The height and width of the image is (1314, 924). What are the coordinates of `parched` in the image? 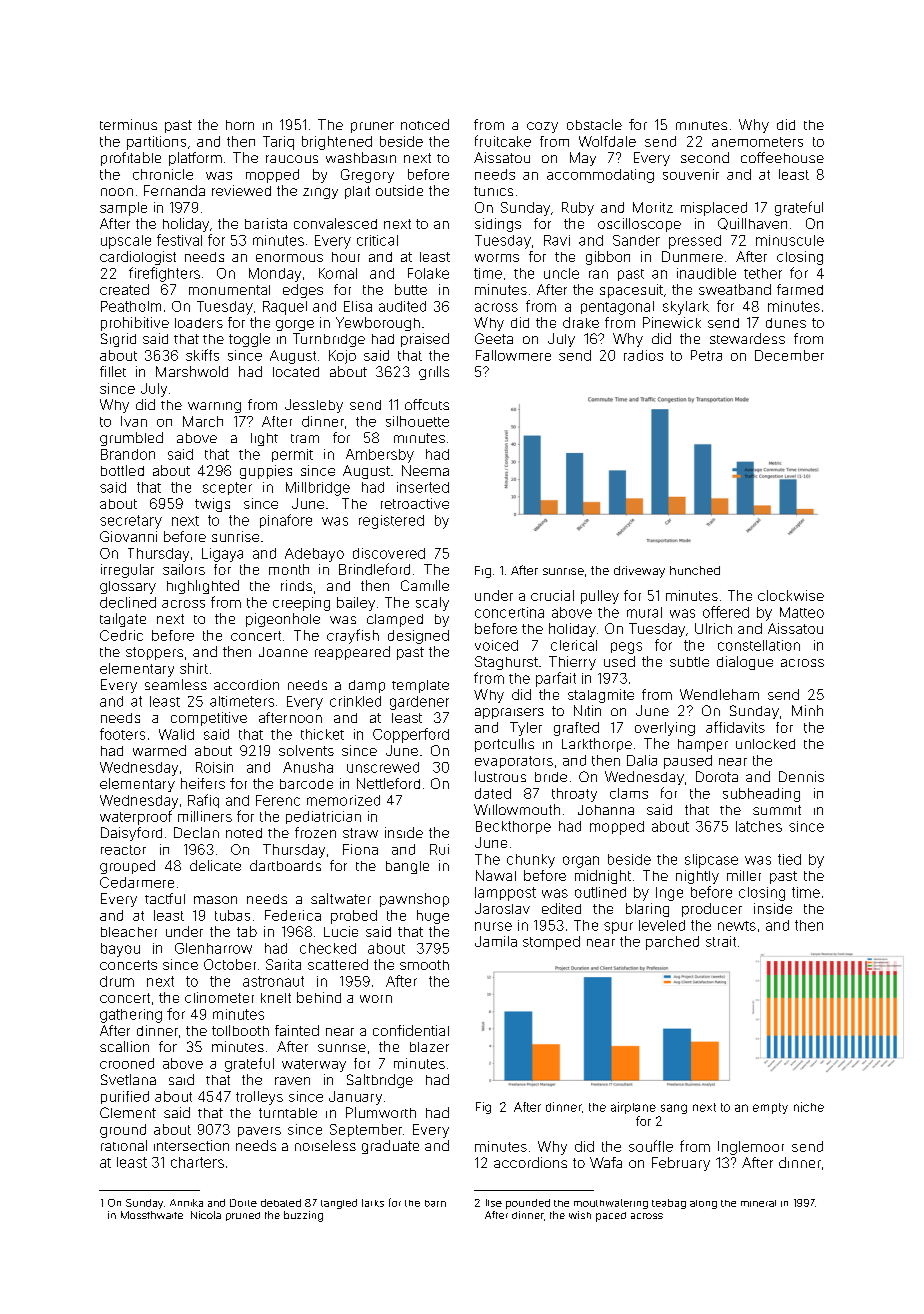 It's located at (672, 943).
